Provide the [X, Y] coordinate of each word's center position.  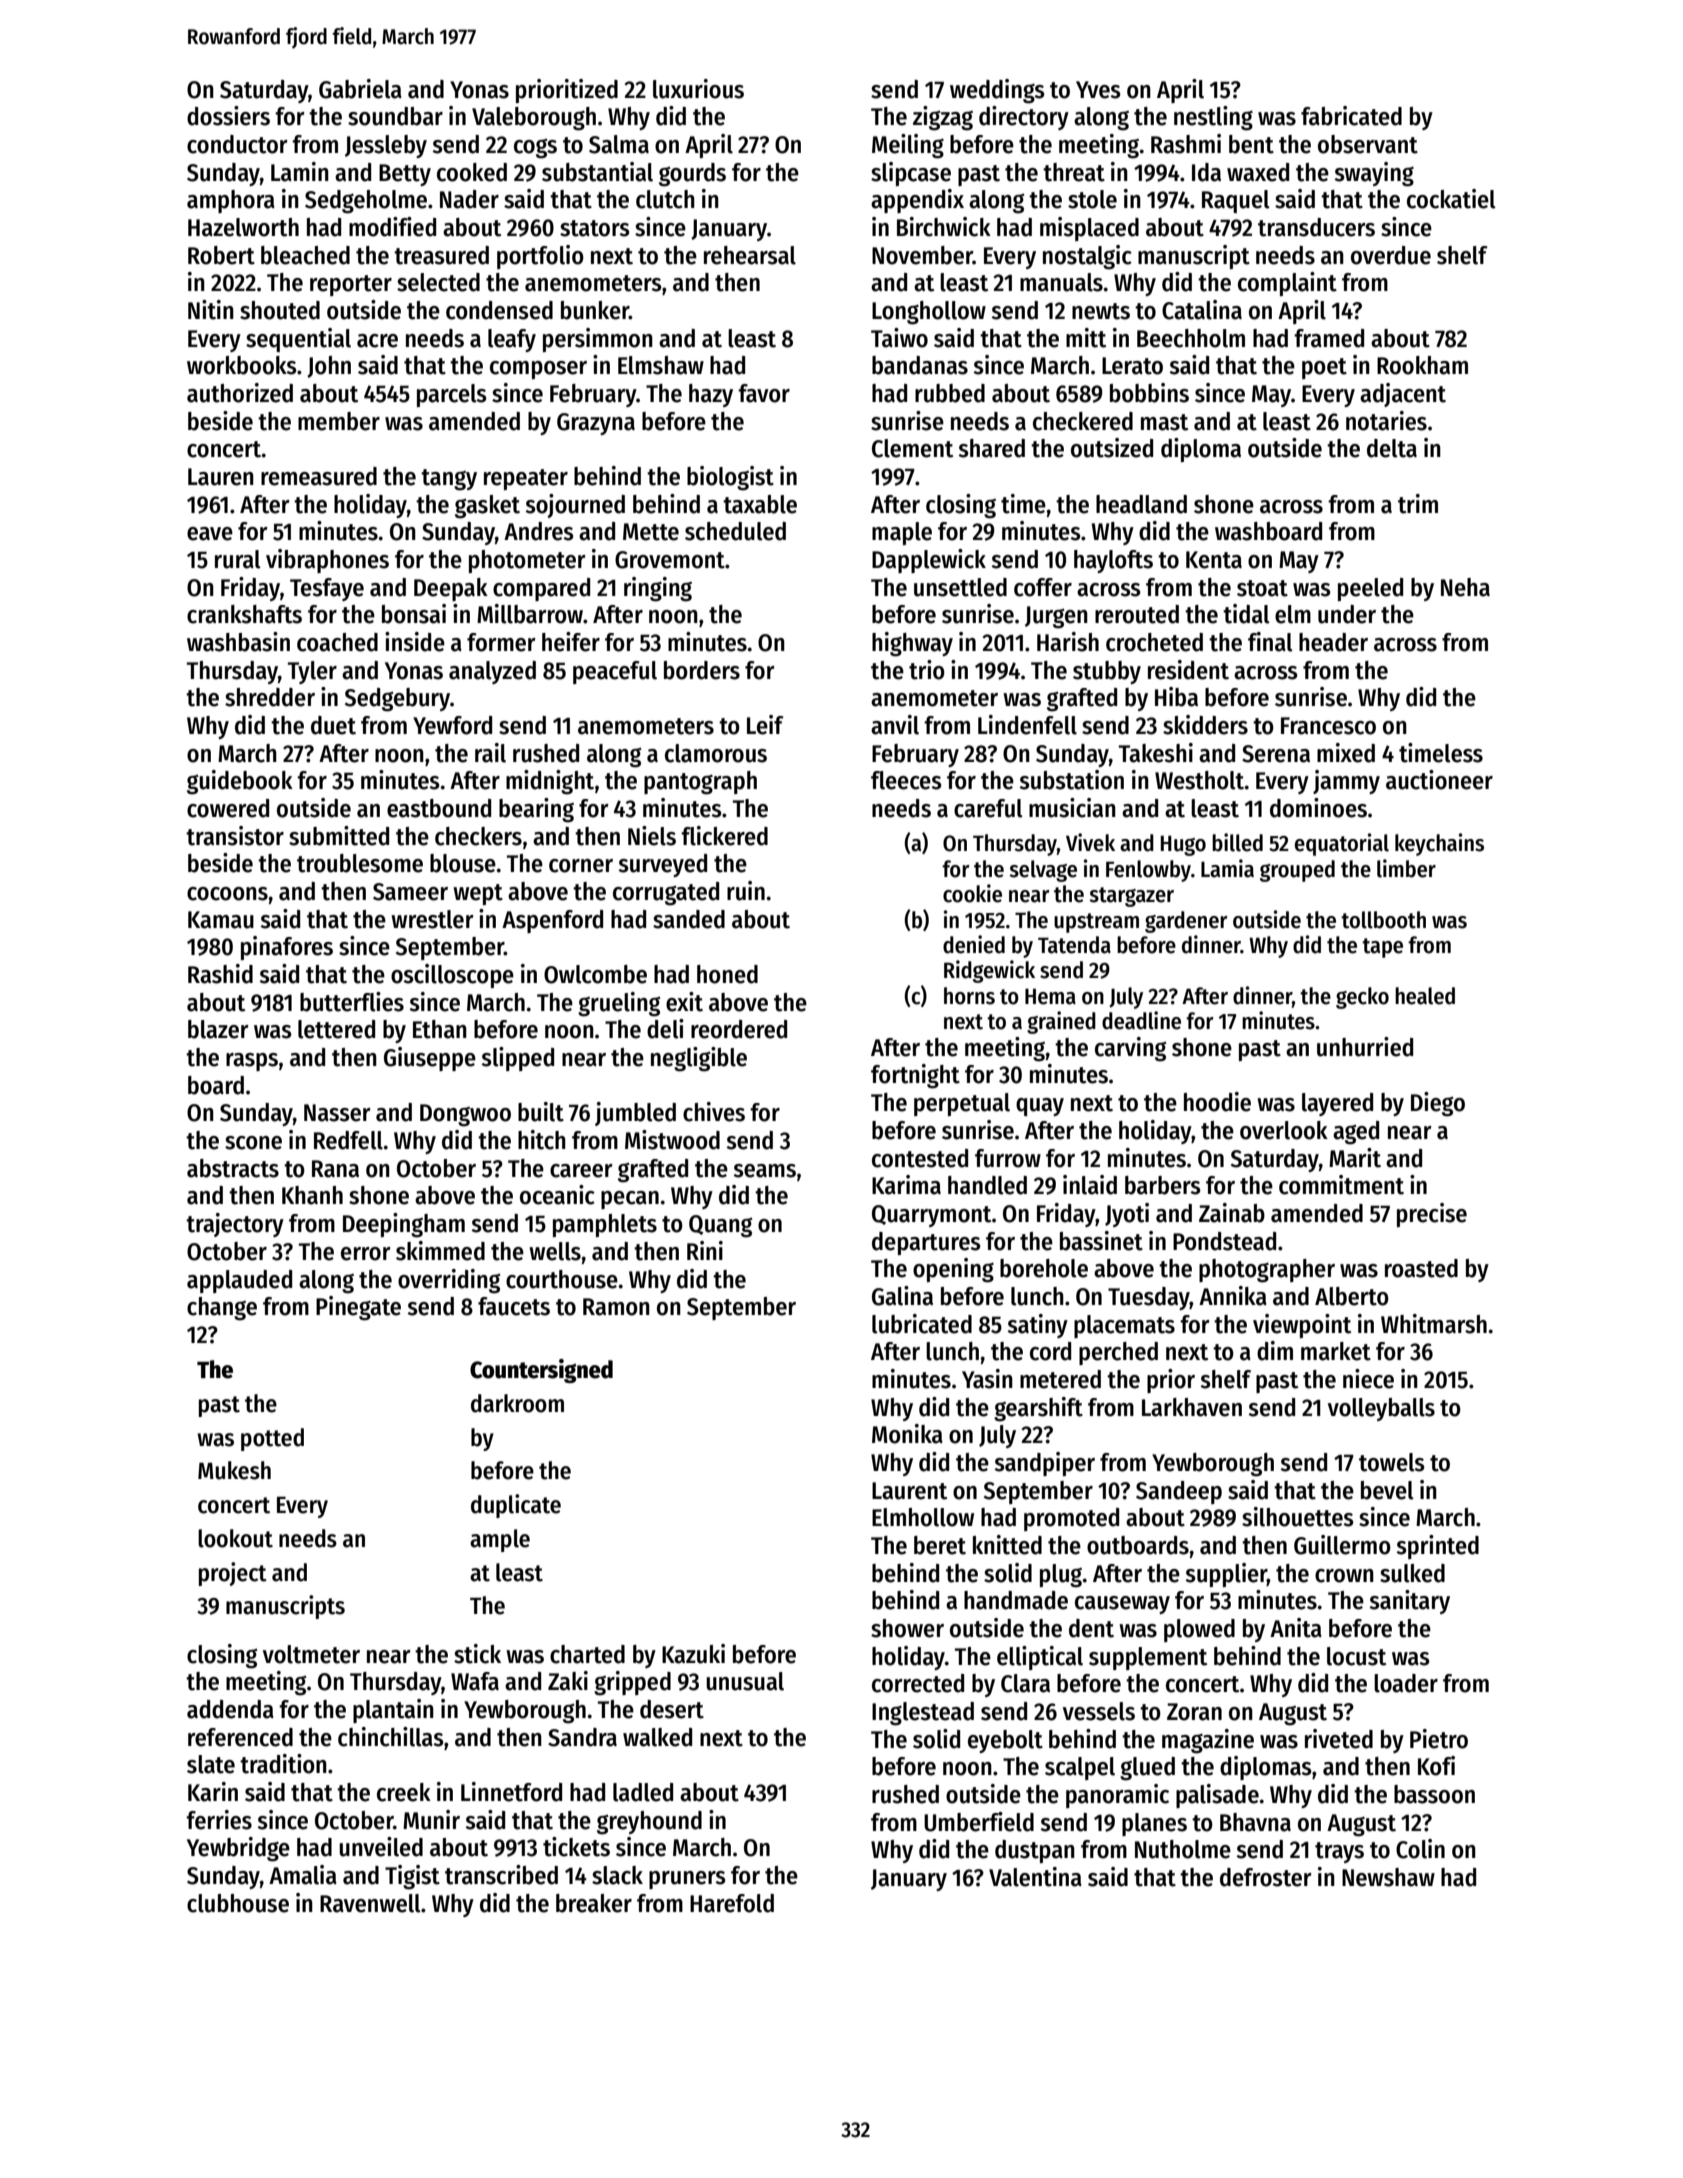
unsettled [960, 587]
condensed [499, 310]
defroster [1266, 1877]
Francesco [1328, 726]
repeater [526, 479]
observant [1368, 144]
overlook [1284, 1130]
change [222, 1309]
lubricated [922, 1324]
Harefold [732, 1903]
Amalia [303, 1875]
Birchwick [944, 227]
